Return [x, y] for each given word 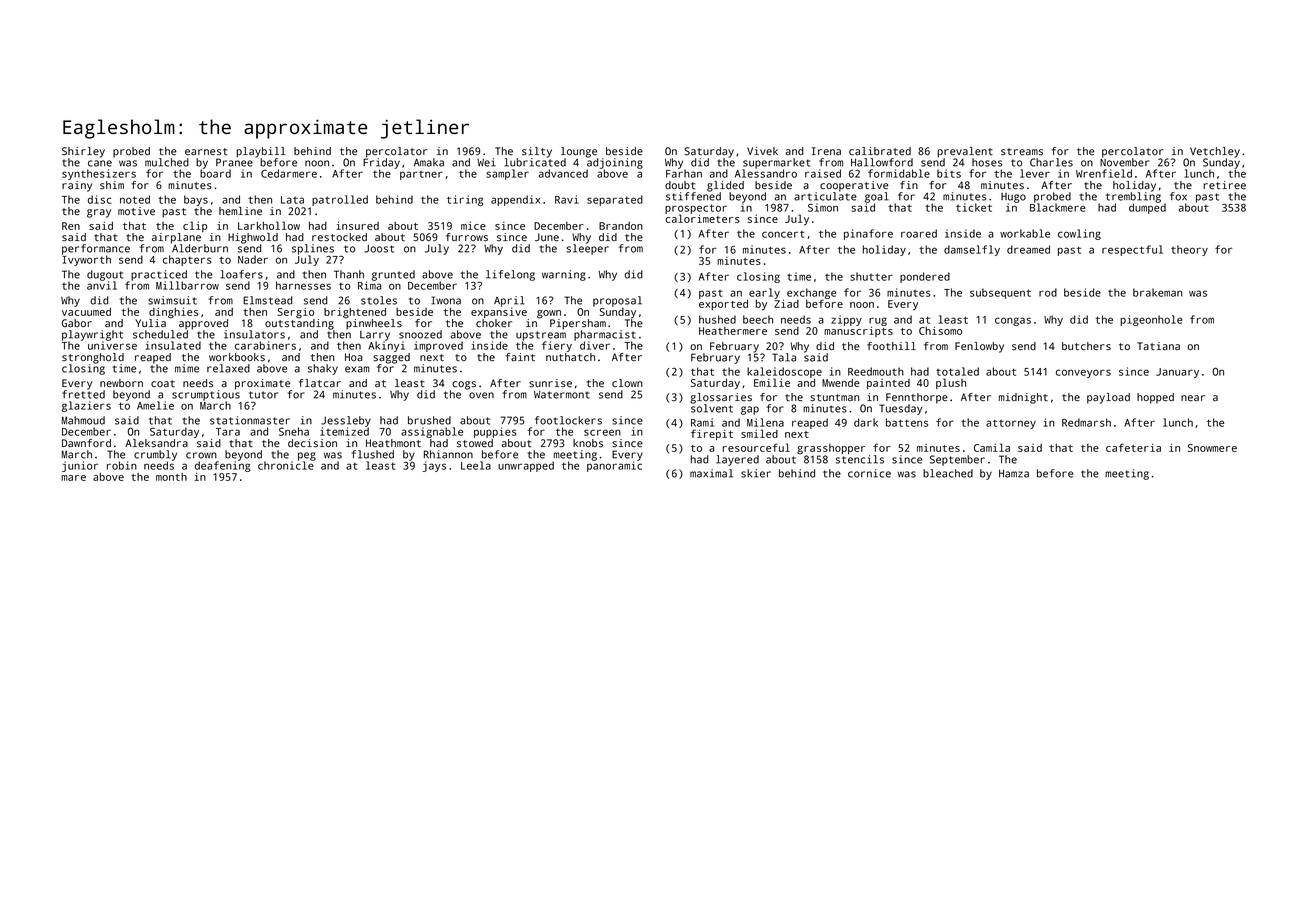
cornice [869, 473]
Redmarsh [1086, 422]
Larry [375, 336]
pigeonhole [1151, 320]
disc [99, 199]
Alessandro [766, 173]
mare [73, 478]
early [764, 293]
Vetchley [1215, 152]
